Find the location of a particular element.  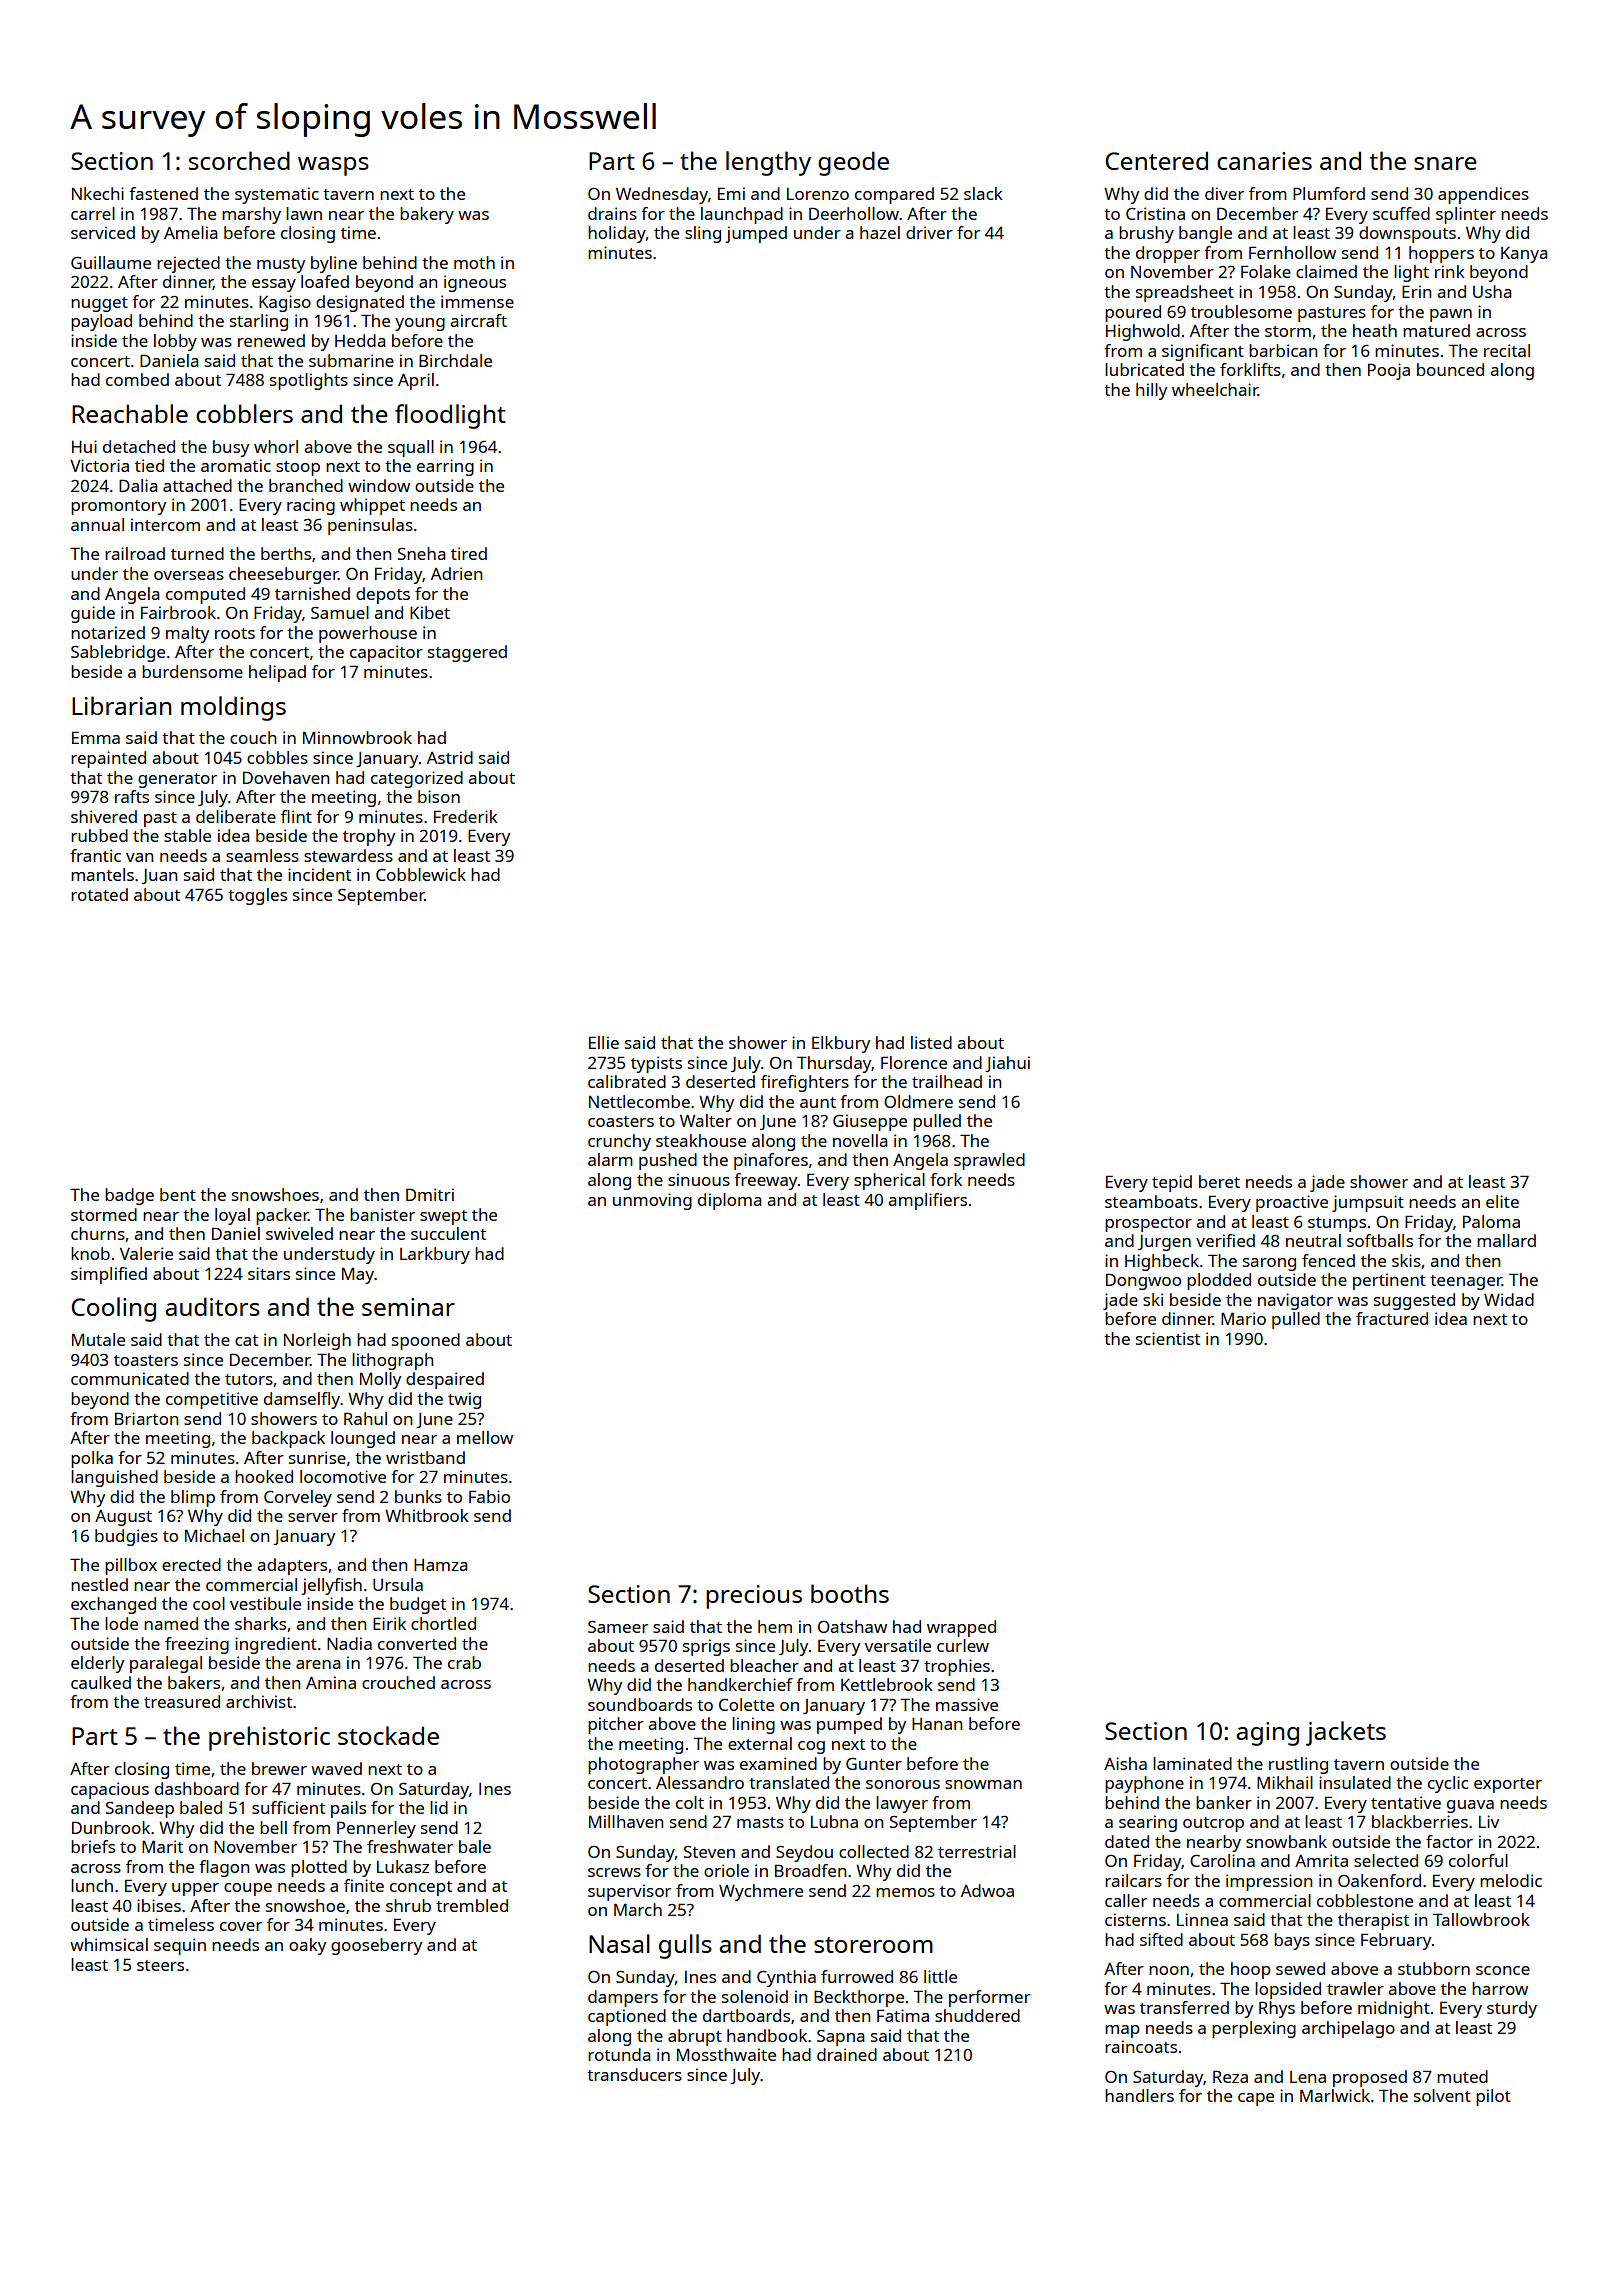

fractured is located at coordinates (1392, 1318).
